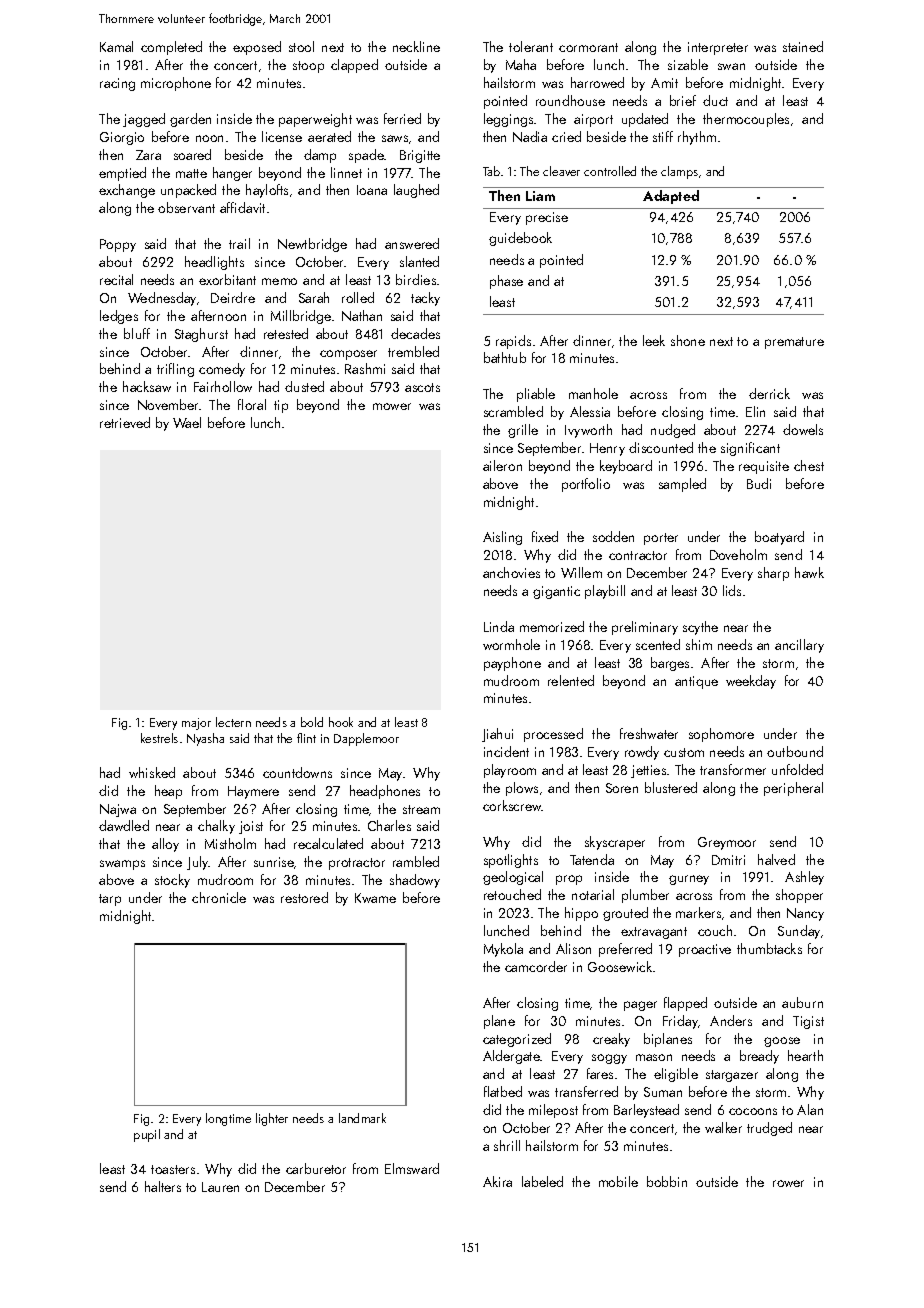 Image resolution: width=924 pixels, height=1308 pixels. What do you see at coordinates (553, 1111) in the page?
I see `milepost` at bounding box center [553, 1111].
